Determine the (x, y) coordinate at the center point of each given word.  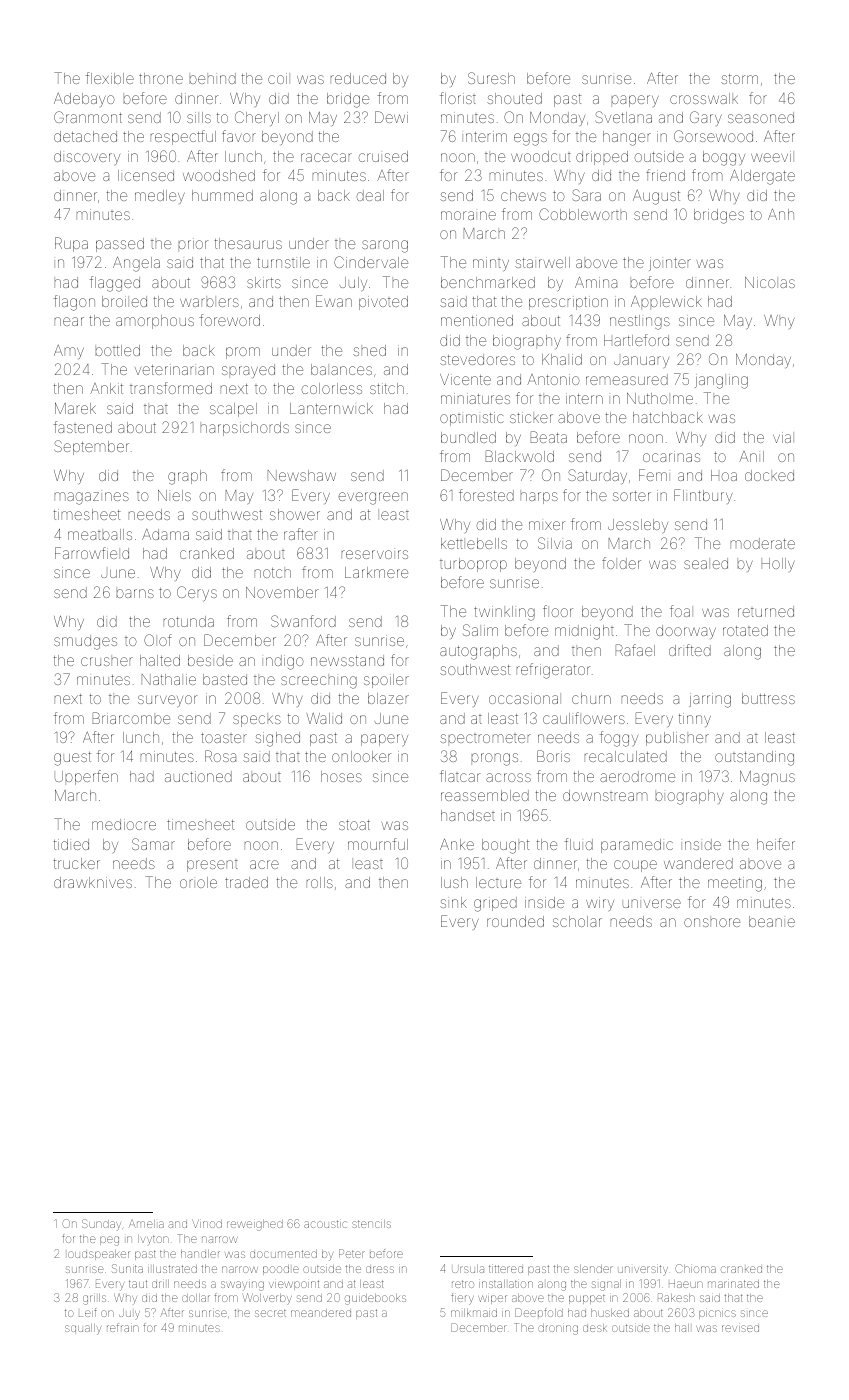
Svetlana (623, 117)
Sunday (101, 1225)
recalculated (626, 756)
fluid (579, 844)
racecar (326, 157)
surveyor (167, 701)
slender (593, 1269)
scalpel (233, 410)
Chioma (695, 1268)
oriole (198, 882)
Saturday (597, 476)
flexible (110, 78)
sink (453, 902)
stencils (371, 1224)
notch (273, 573)
